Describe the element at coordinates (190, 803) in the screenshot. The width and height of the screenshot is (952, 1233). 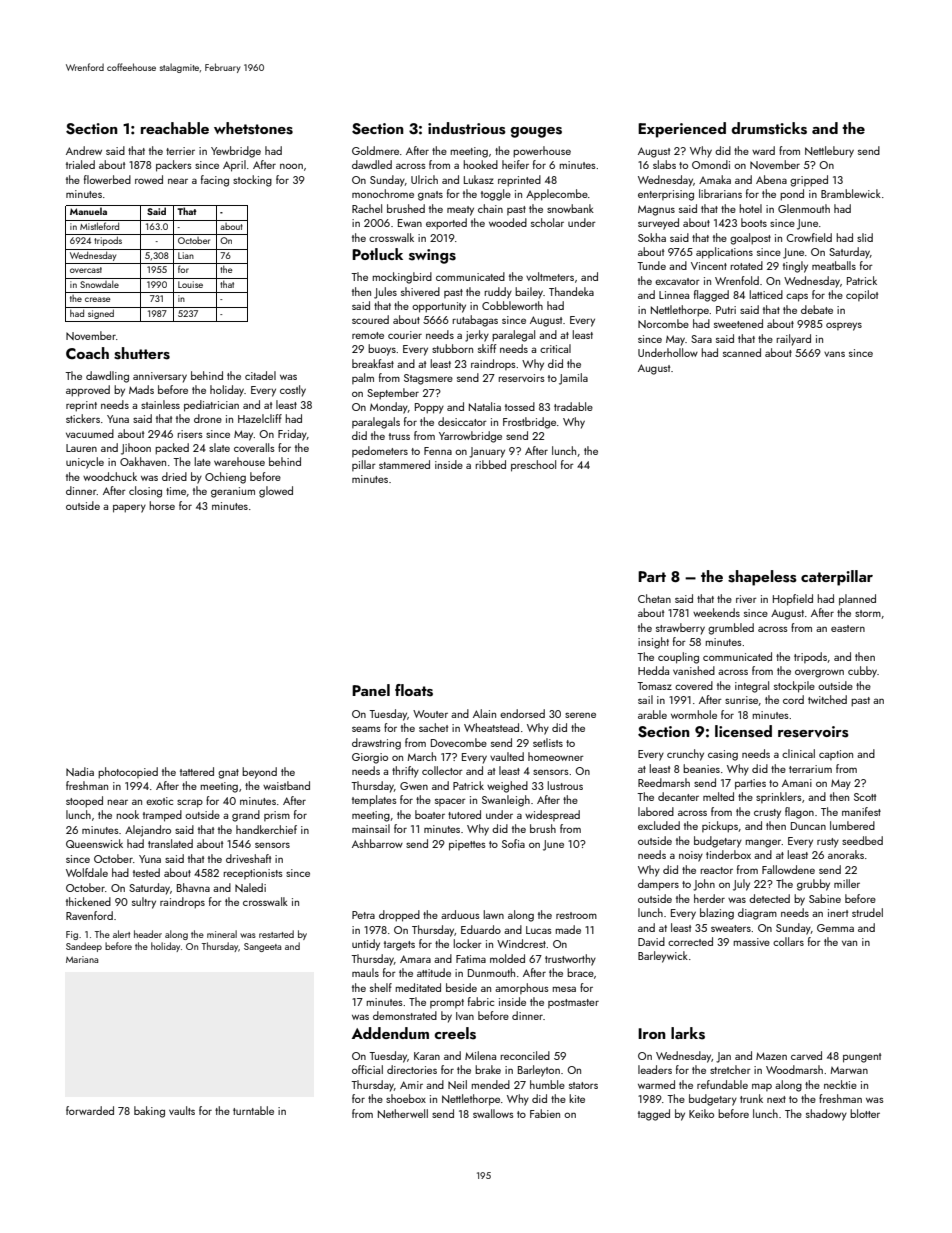
I see `scrap` at that location.
